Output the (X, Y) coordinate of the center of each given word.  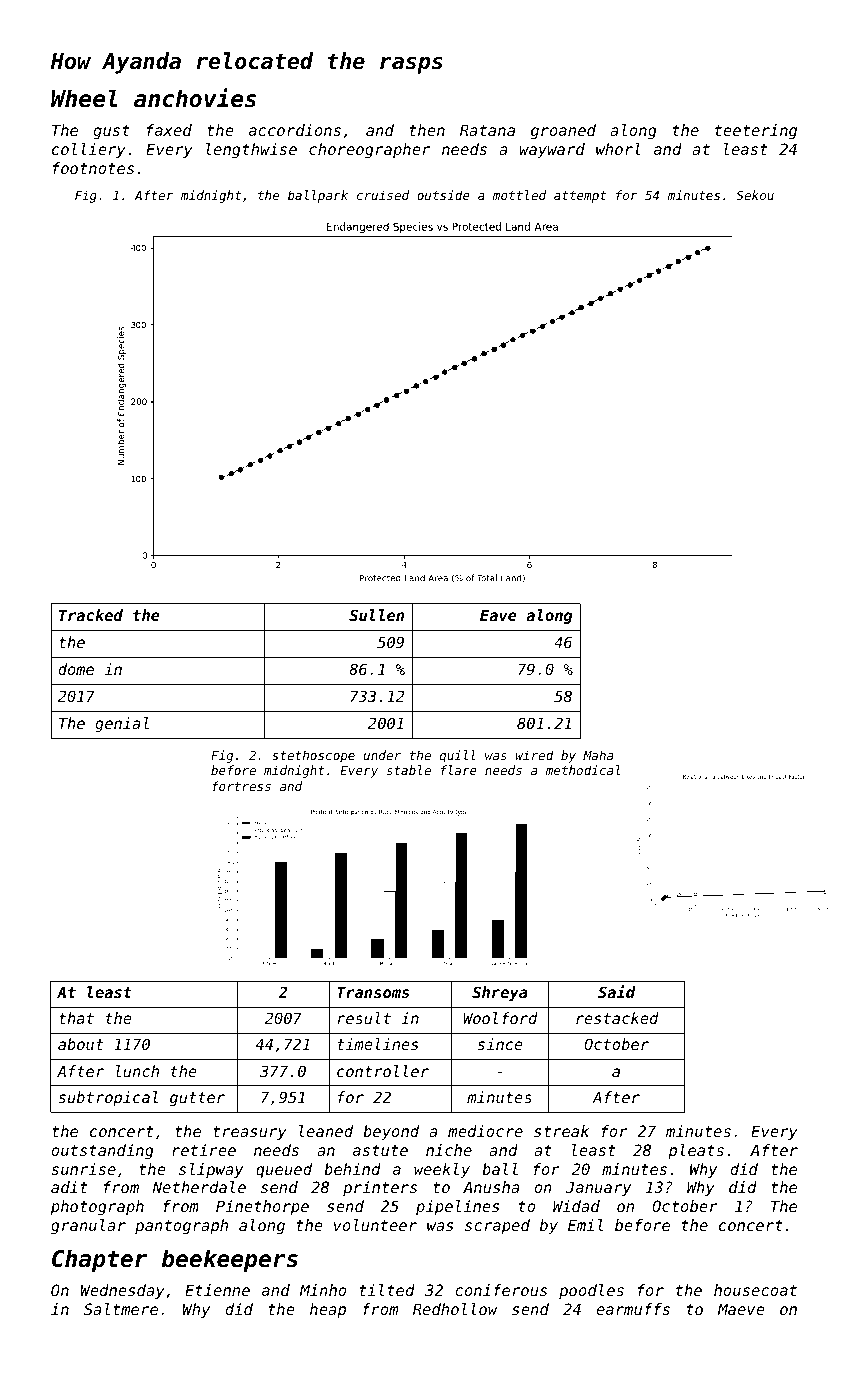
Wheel (84, 98)
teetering (756, 132)
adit (69, 1187)
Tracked (91, 615)
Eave (498, 615)
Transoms (373, 992)
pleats (696, 1151)
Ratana (487, 130)
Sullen (376, 615)
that (76, 1018)
